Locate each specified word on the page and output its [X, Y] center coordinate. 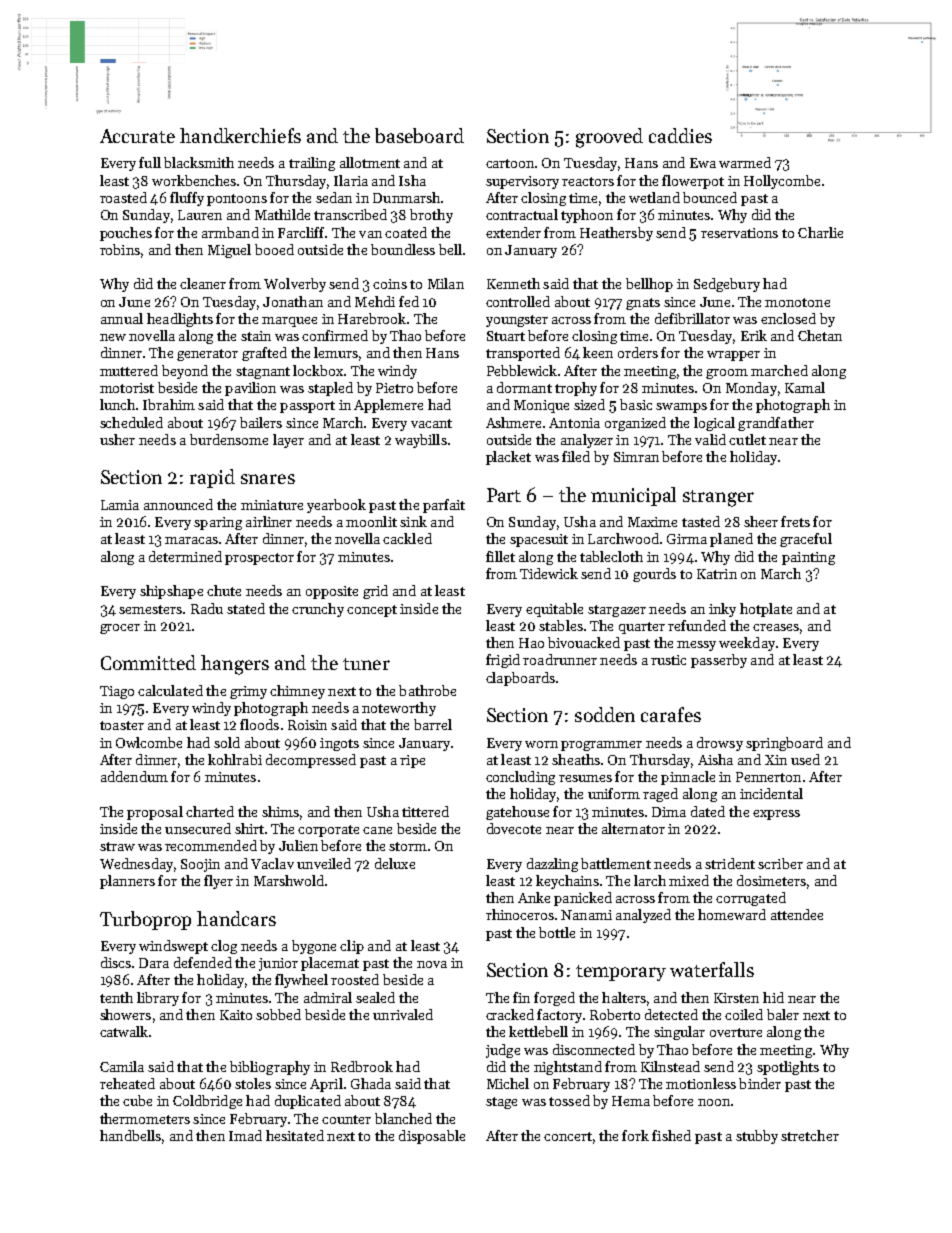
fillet [500, 556]
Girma [687, 539]
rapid [212, 478]
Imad [245, 1135]
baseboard [419, 135]
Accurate [137, 136]
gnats [643, 304]
